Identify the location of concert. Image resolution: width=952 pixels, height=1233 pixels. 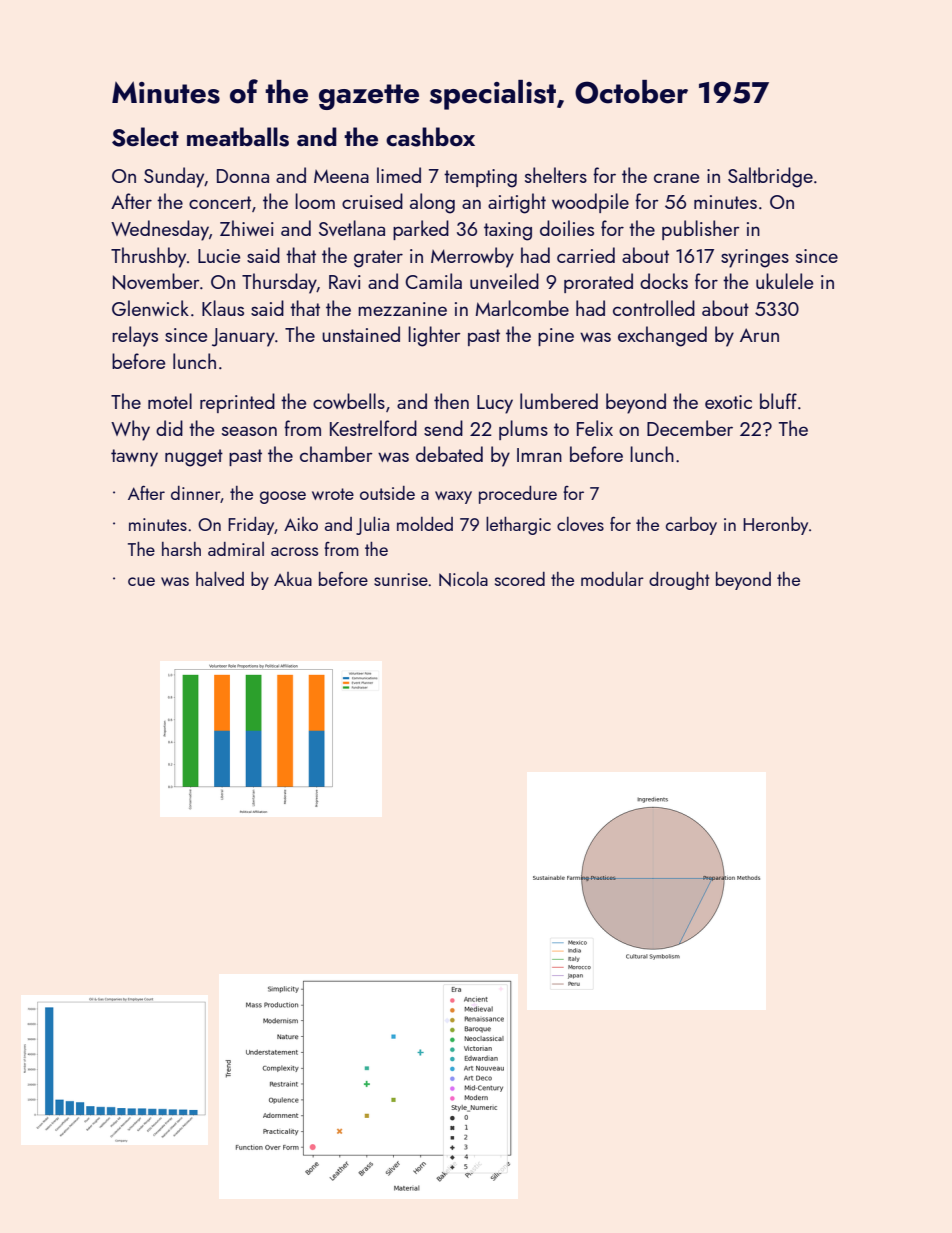
(220, 202).
